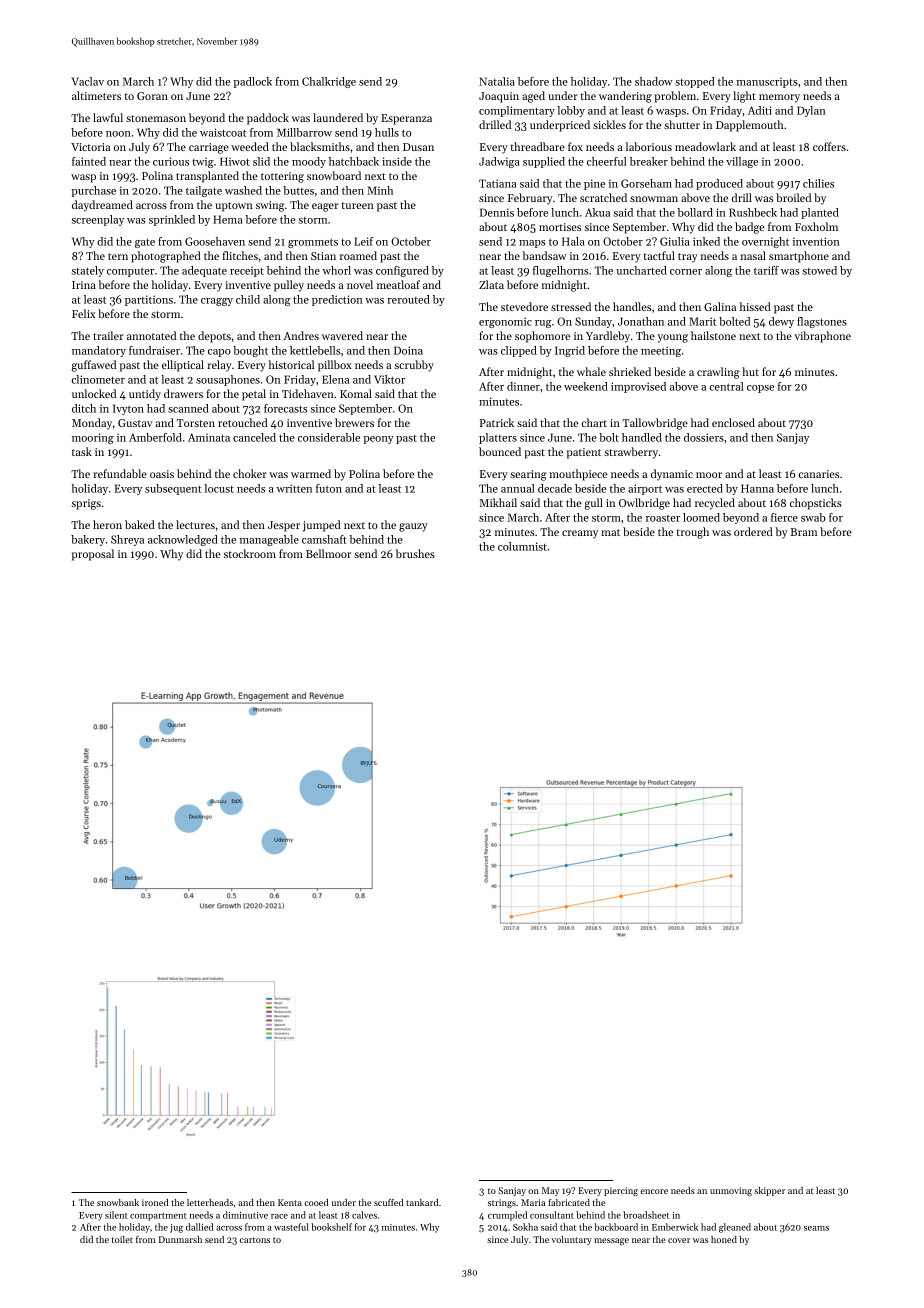 The image size is (924, 1308). Describe the element at coordinates (389, 1202) in the image. I see `scuffed` at that location.
